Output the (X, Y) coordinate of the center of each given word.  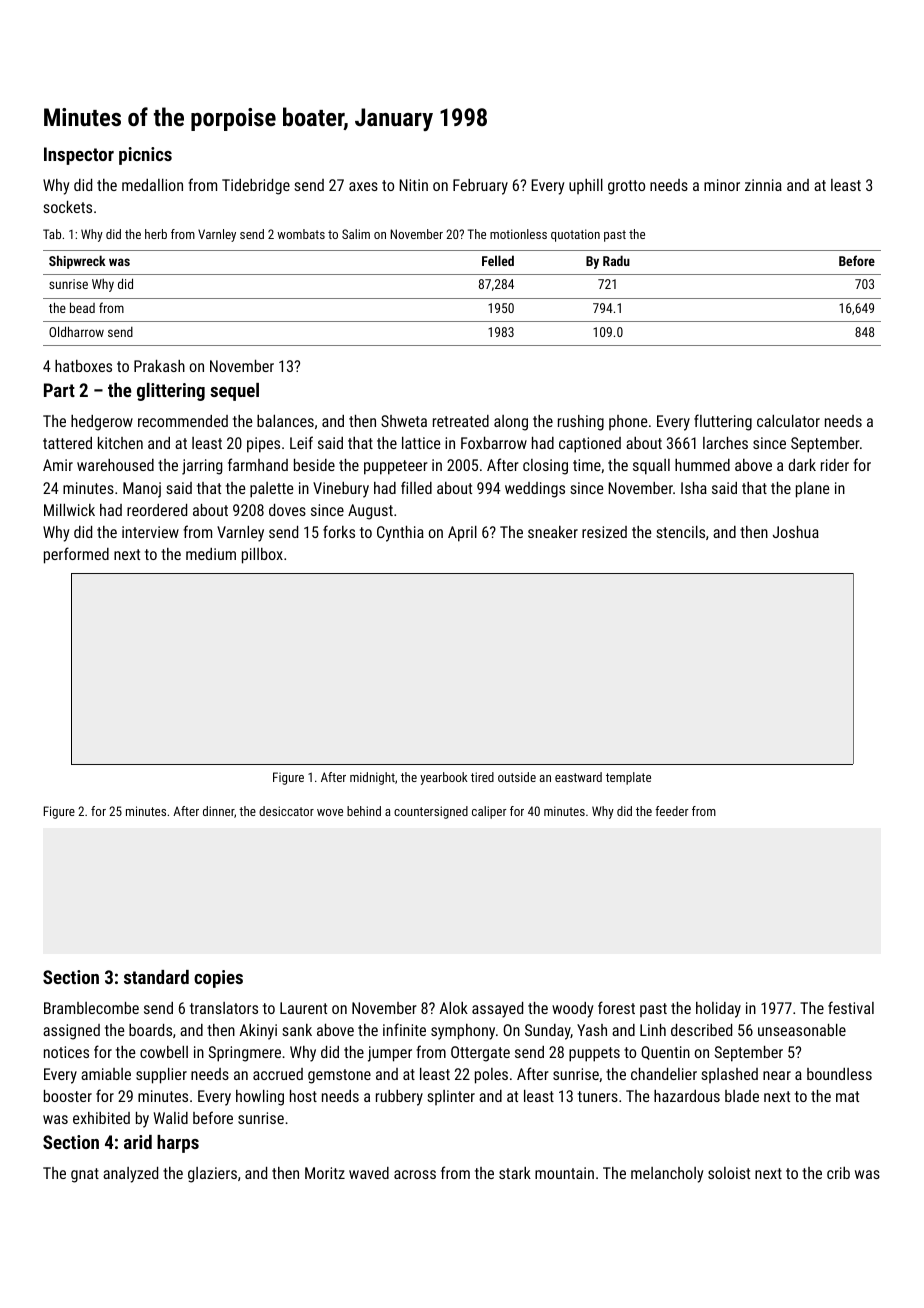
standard (156, 977)
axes (363, 186)
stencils (681, 532)
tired (482, 777)
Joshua (796, 532)
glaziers (212, 1175)
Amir (58, 465)
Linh (653, 1030)
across (415, 1174)
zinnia (763, 185)
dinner (218, 811)
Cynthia (400, 534)
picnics (145, 156)
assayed (497, 1010)
